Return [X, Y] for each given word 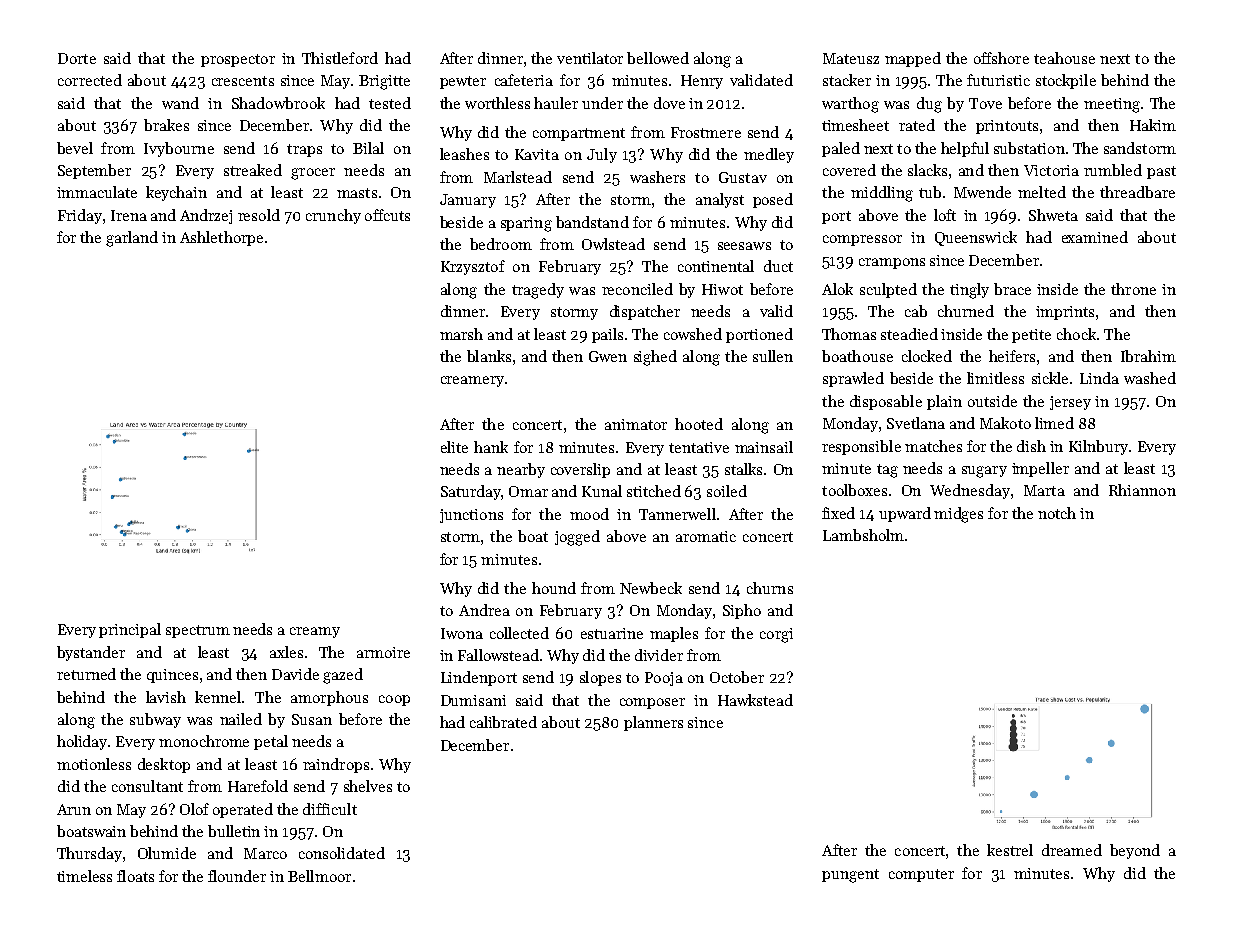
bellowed [658, 58]
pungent [850, 876]
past [1161, 172]
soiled [727, 491]
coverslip [580, 470]
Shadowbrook [278, 103]
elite [454, 447]
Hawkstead [755, 700]
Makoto [1005, 423]
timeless [84, 876]
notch [1057, 513]
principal [130, 630]
